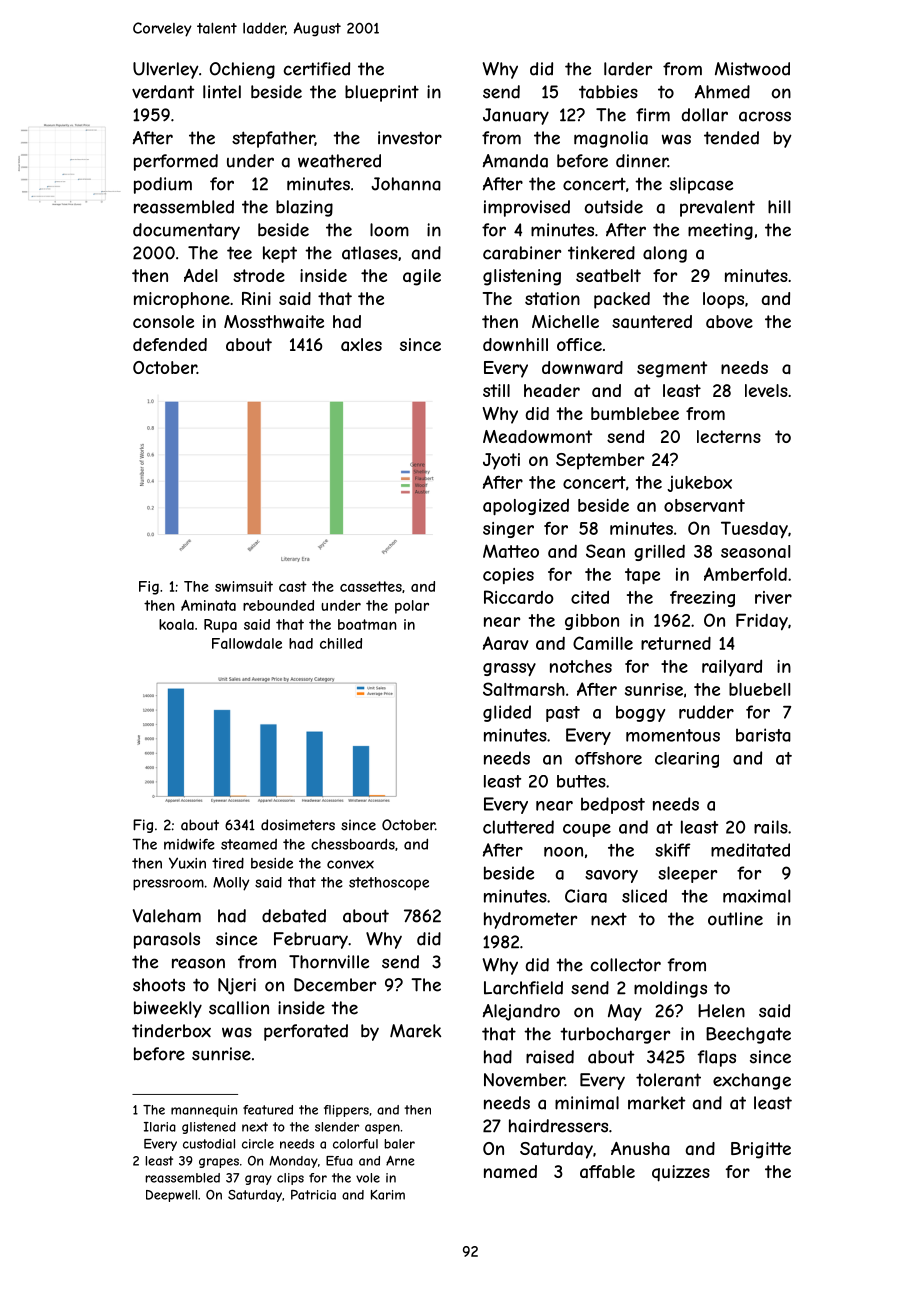 The image size is (924, 1314). I want to click on koala, so click(176, 624).
